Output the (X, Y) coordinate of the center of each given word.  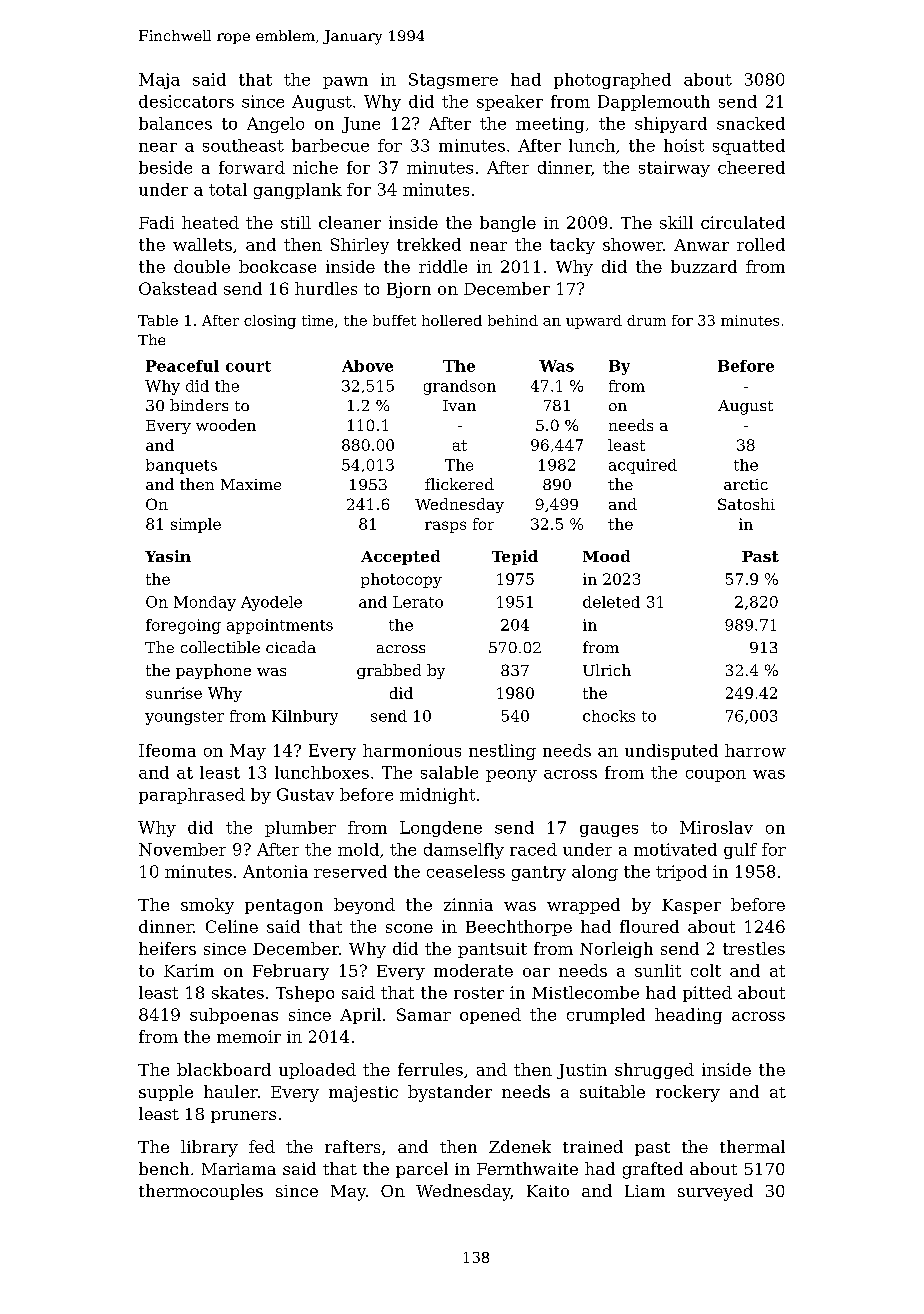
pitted (707, 994)
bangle (508, 224)
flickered (459, 484)
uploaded (317, 1071)
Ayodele (271, 603)
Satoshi (746, 504)
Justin (582, 1071)
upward (594, 322)
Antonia (275, 871)
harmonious (412, 750)
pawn (345, 83)
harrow (755, 750)
